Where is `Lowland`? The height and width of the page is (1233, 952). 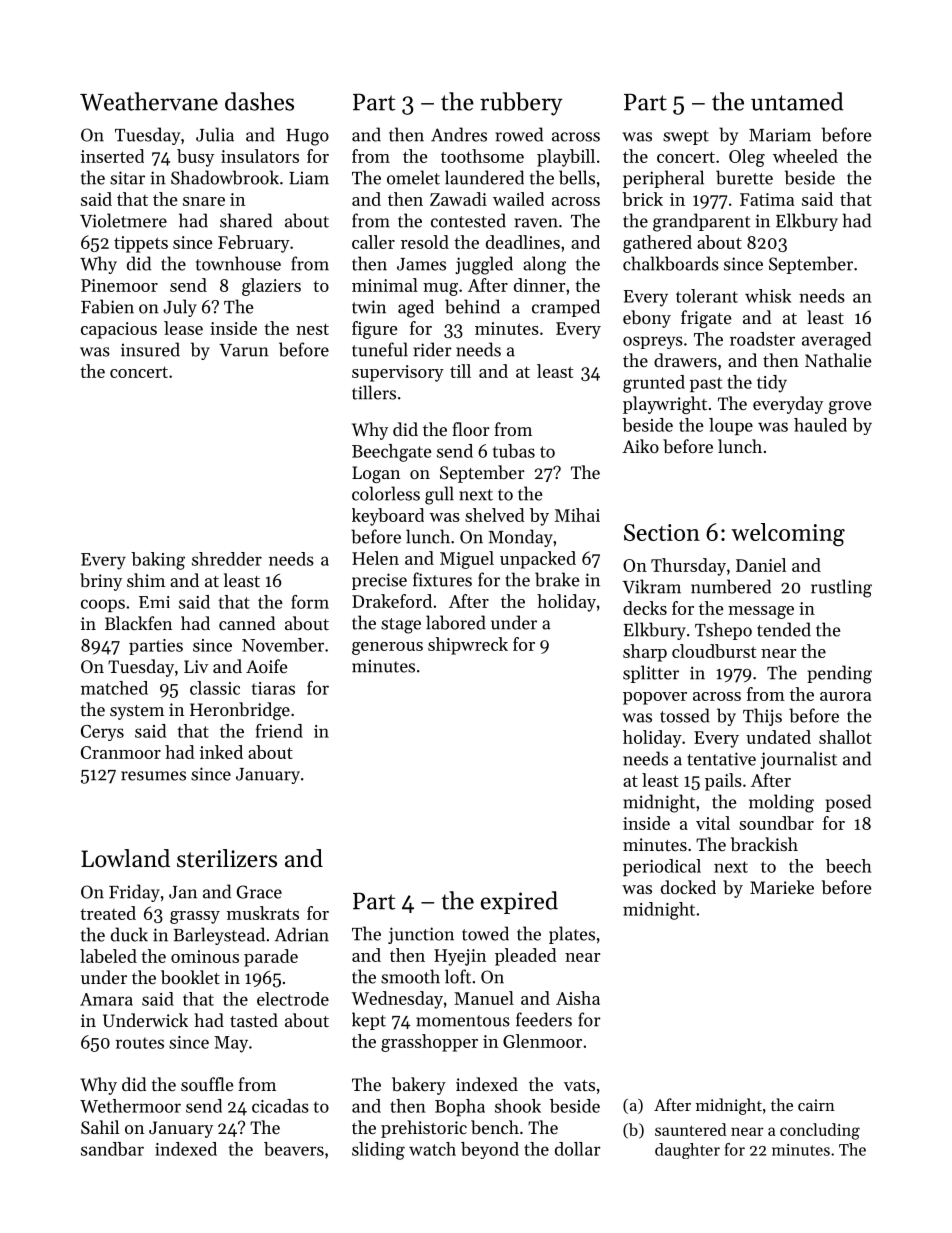
Lowland is located at coordinates (125, 858).
